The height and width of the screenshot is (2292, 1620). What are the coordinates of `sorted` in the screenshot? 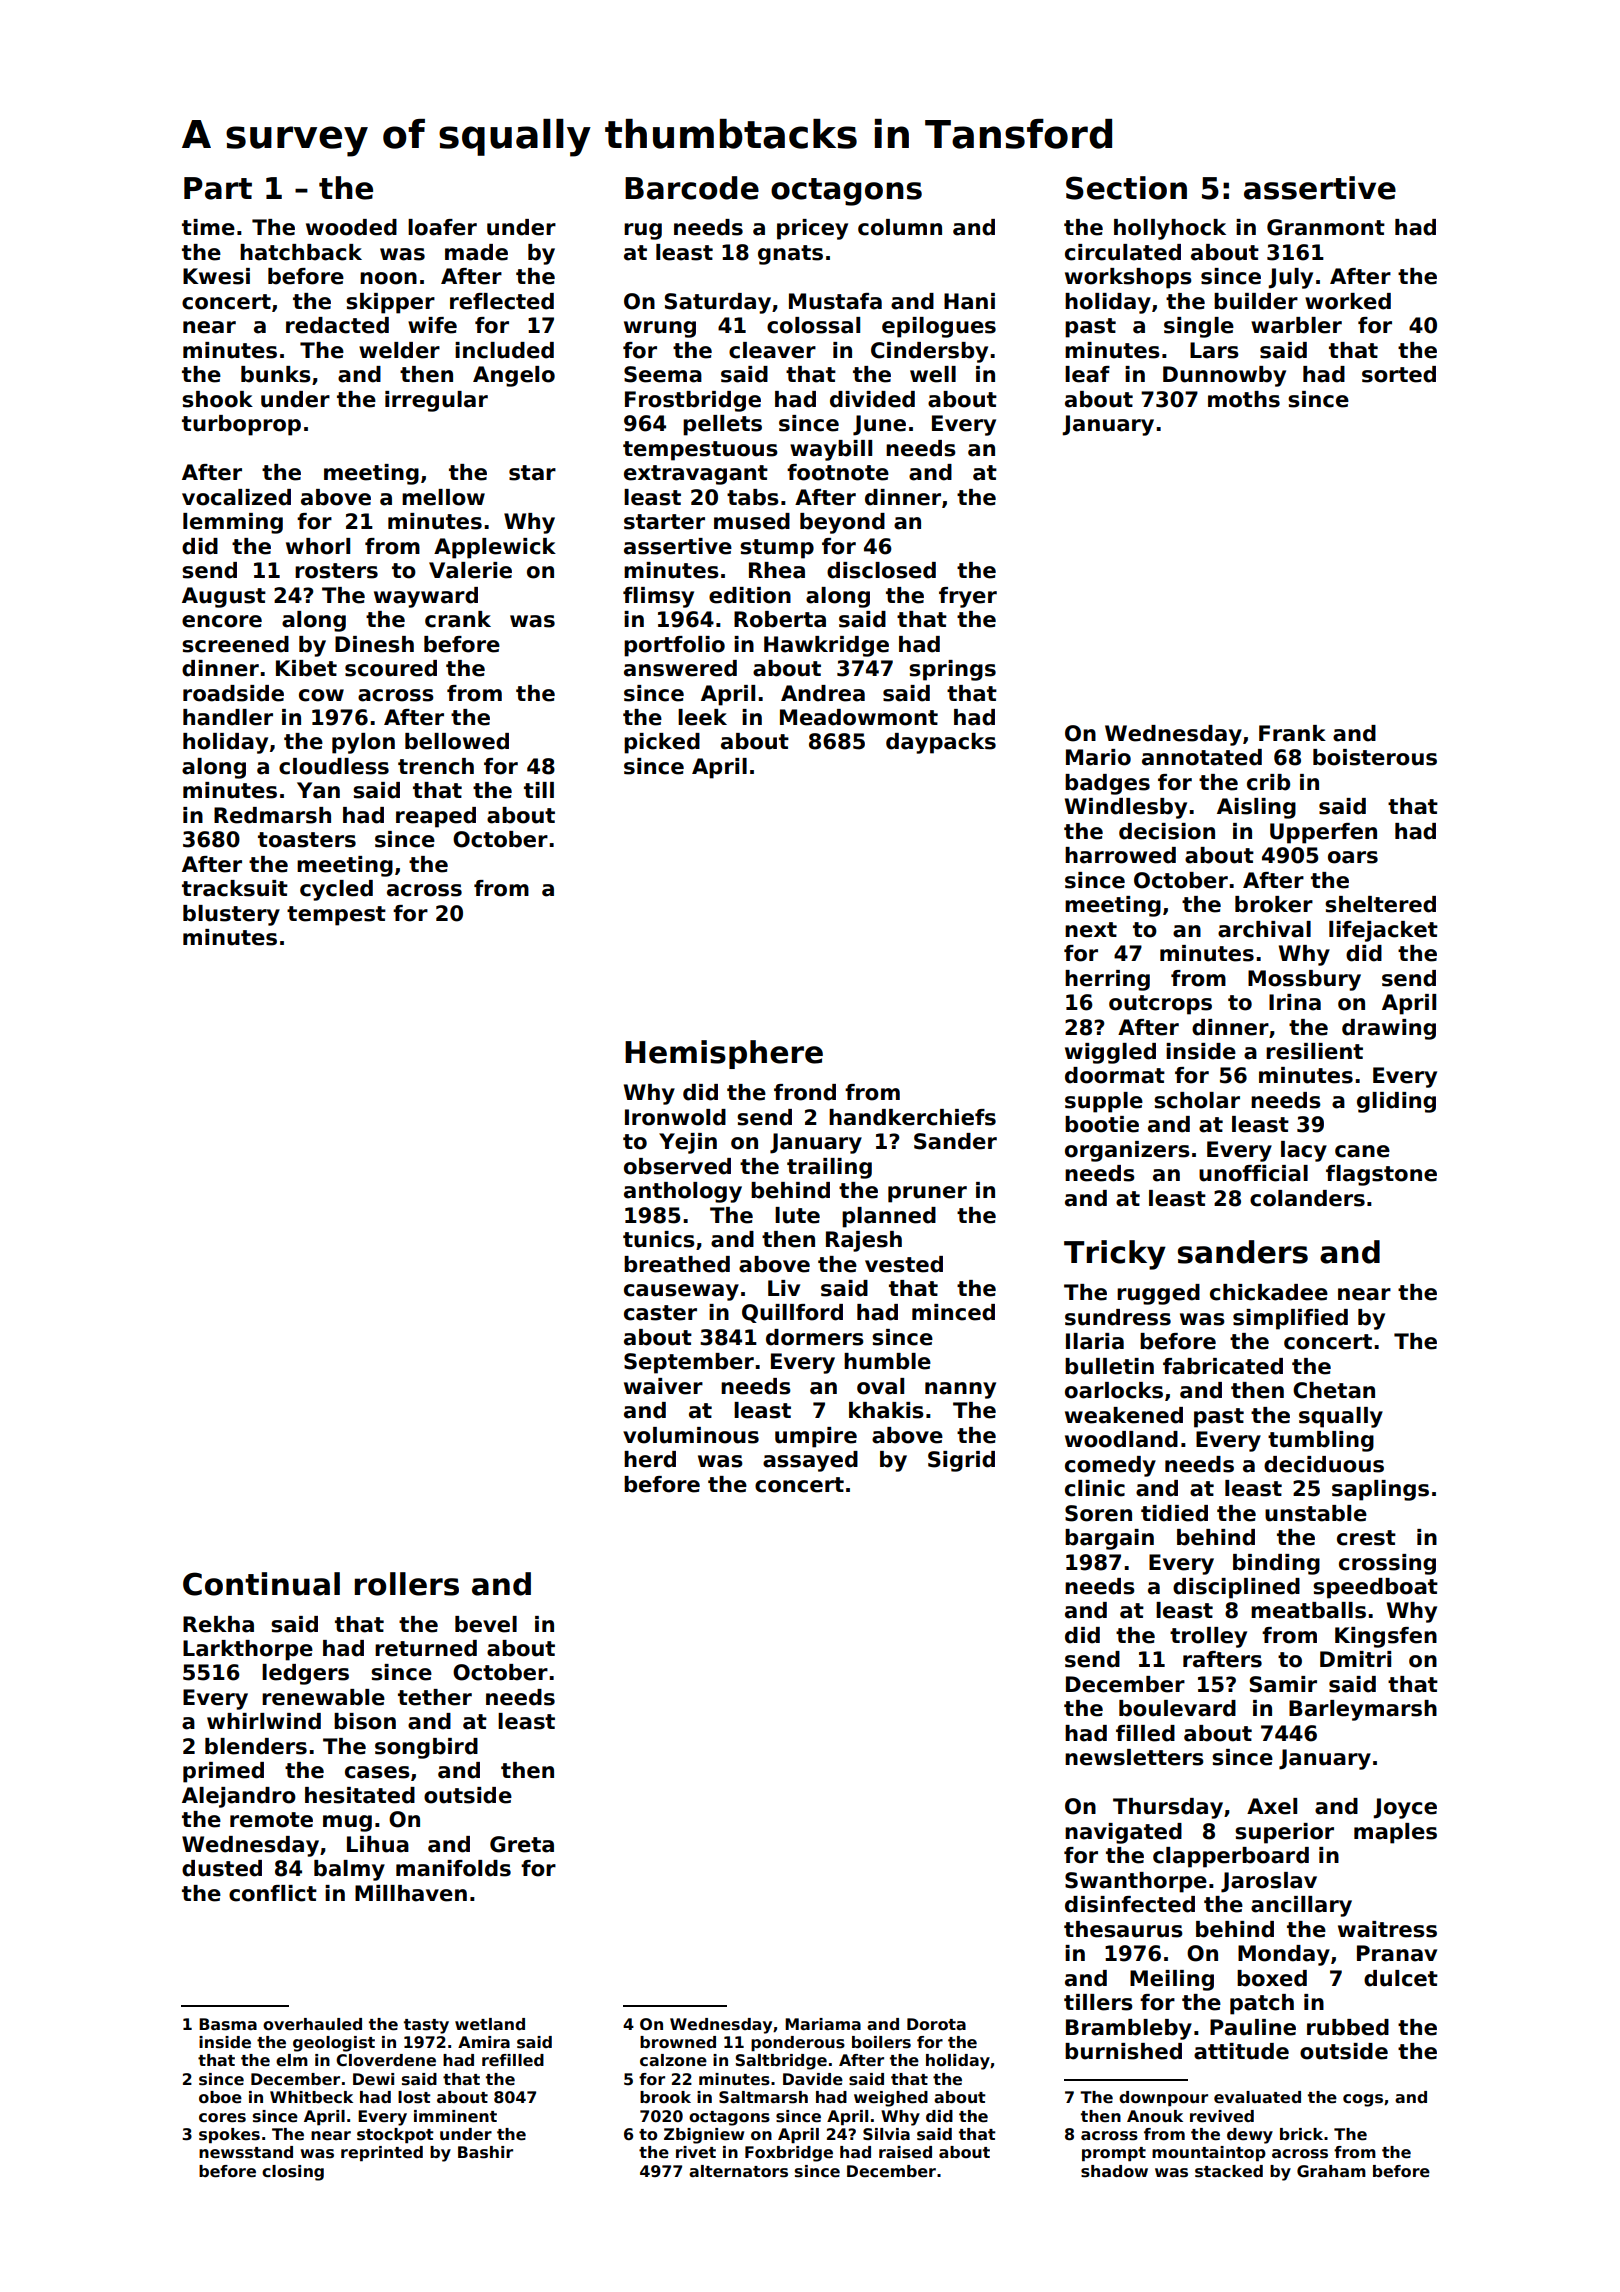 It's located at (1399, 374).
